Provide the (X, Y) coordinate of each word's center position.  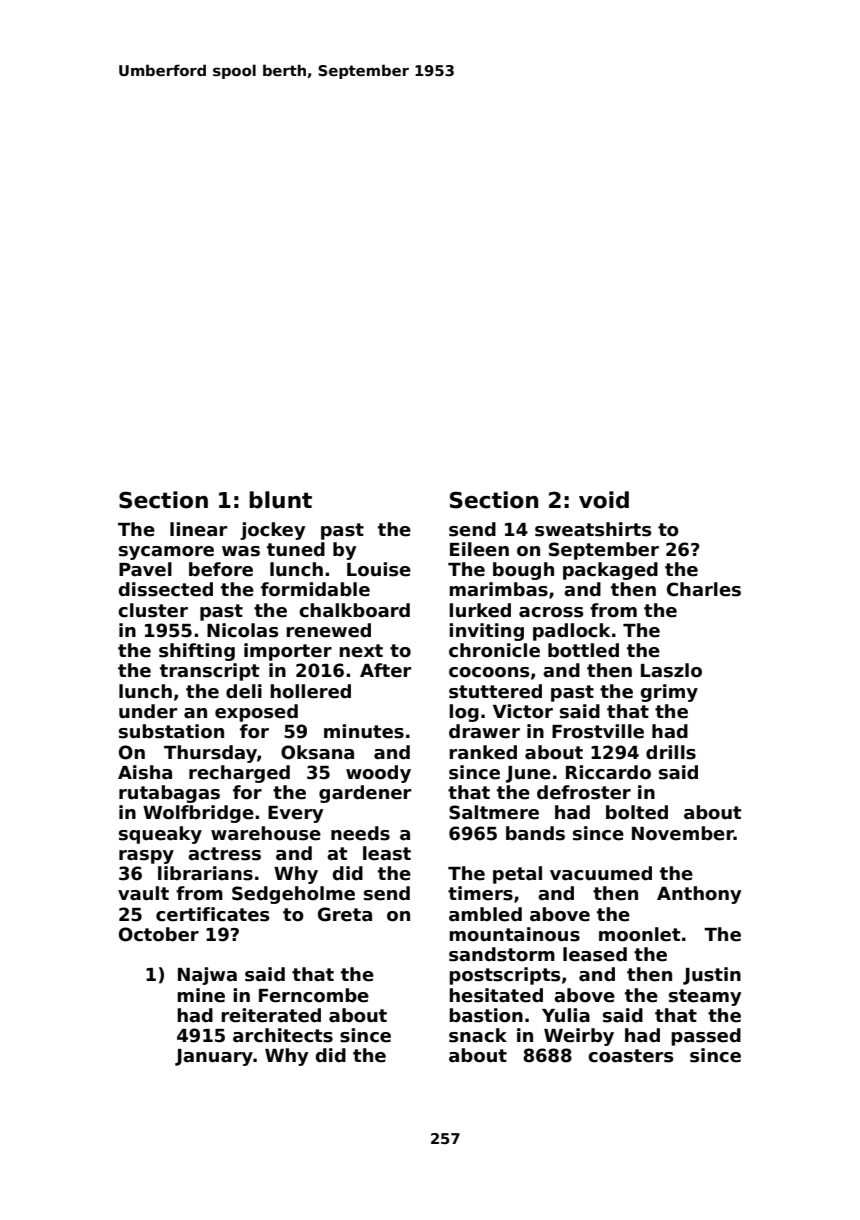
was (241, 551)
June (528, 774)
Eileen (479, 549)
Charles (704, 589)
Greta (345, 914)
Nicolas (242, 630)
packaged (610, 571)
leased (595, 954)
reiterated (271, 1015)
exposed (256, 713)
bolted (637, 812)
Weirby (579, 1037)
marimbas (498, 589)
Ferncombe (314, 995)
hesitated (496, 995)
